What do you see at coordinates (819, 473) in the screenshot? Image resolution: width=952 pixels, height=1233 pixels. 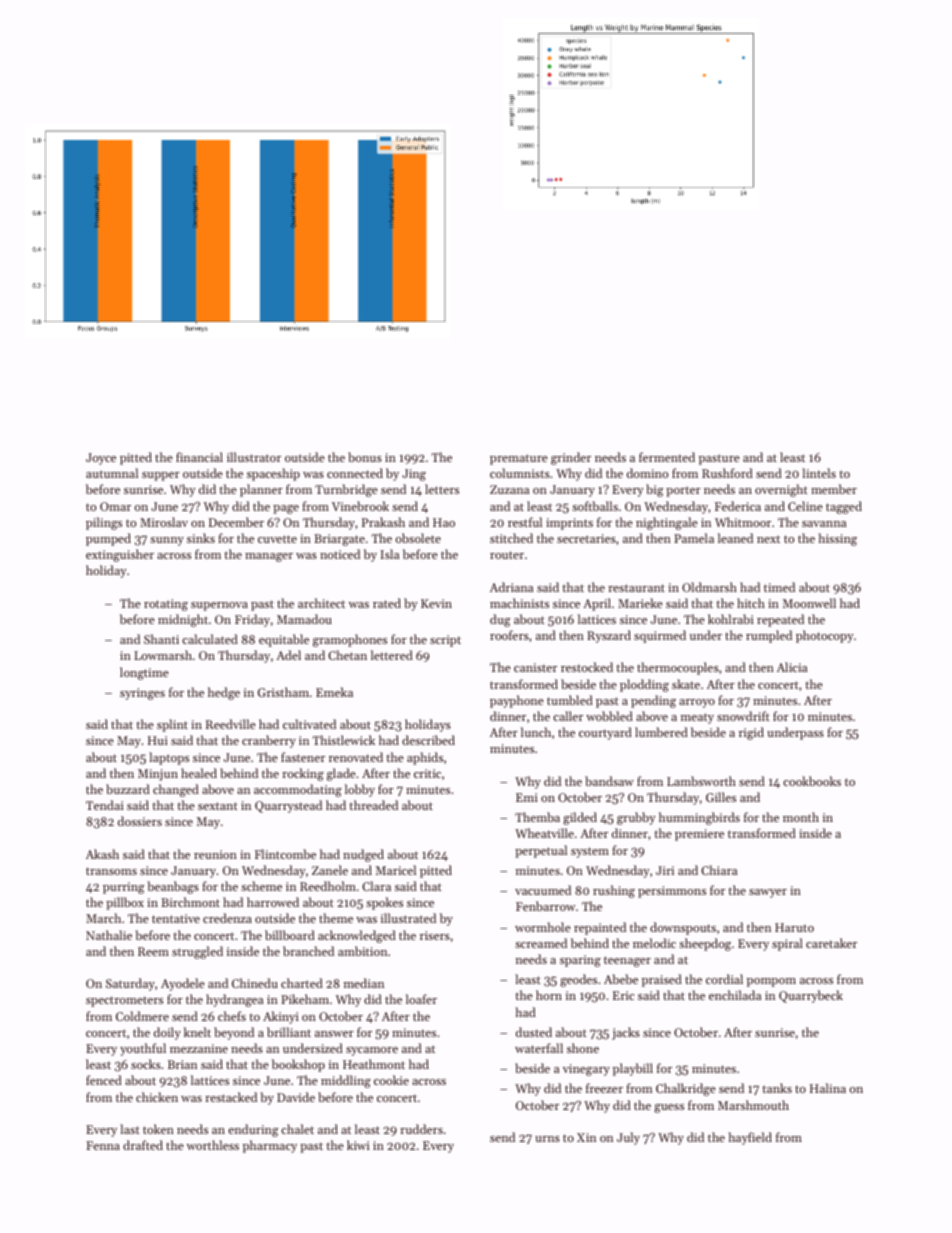 I see `lintels` at bounding box center [819, 473].
